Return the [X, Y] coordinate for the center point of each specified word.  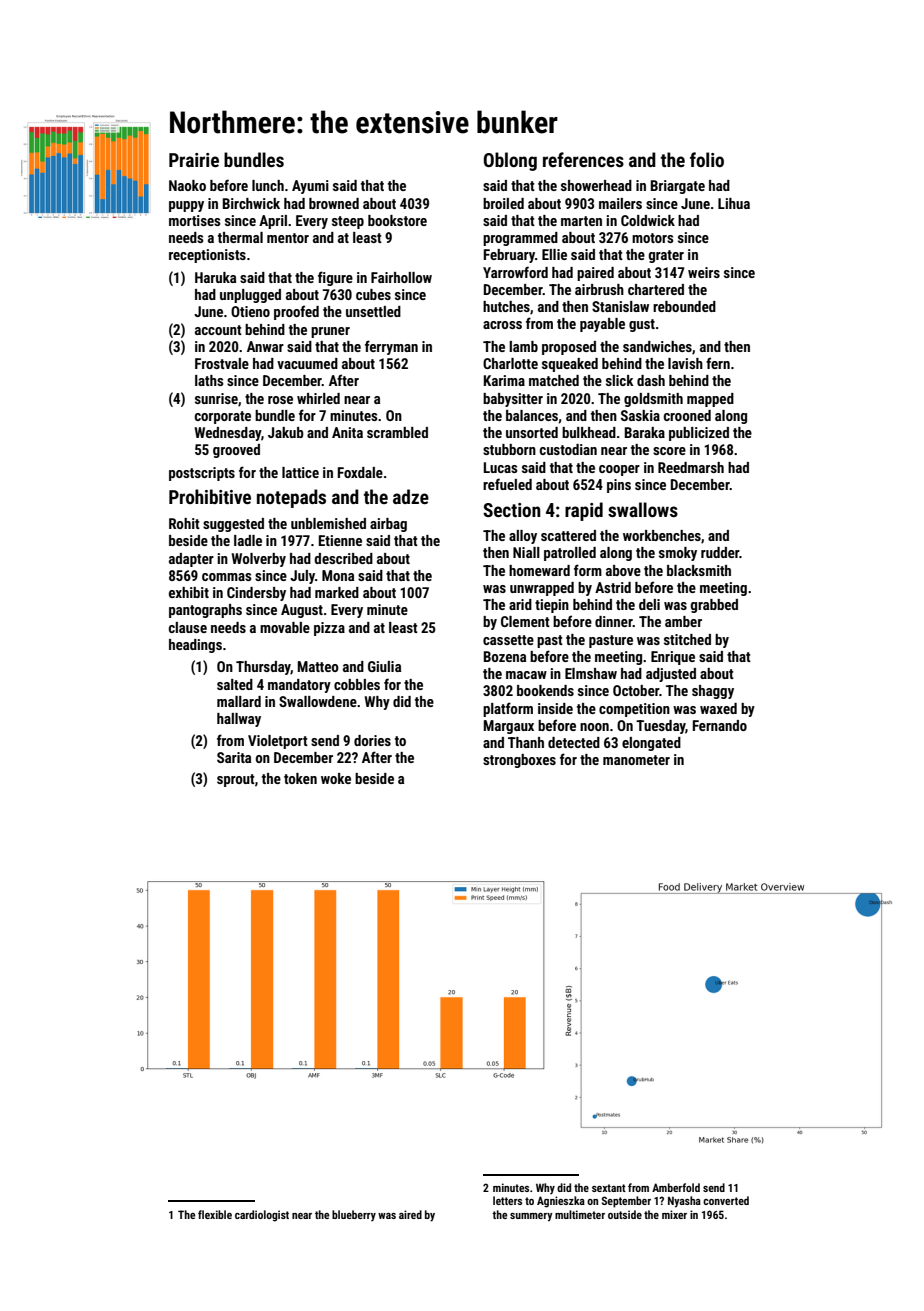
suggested [233, 525]
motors [653, 238]
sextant [609, 1188]
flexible [215, 1214]
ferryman [391, 347]
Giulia [384, 666]
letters [507, 1200]
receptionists [207, 256]
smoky [678, 554]
